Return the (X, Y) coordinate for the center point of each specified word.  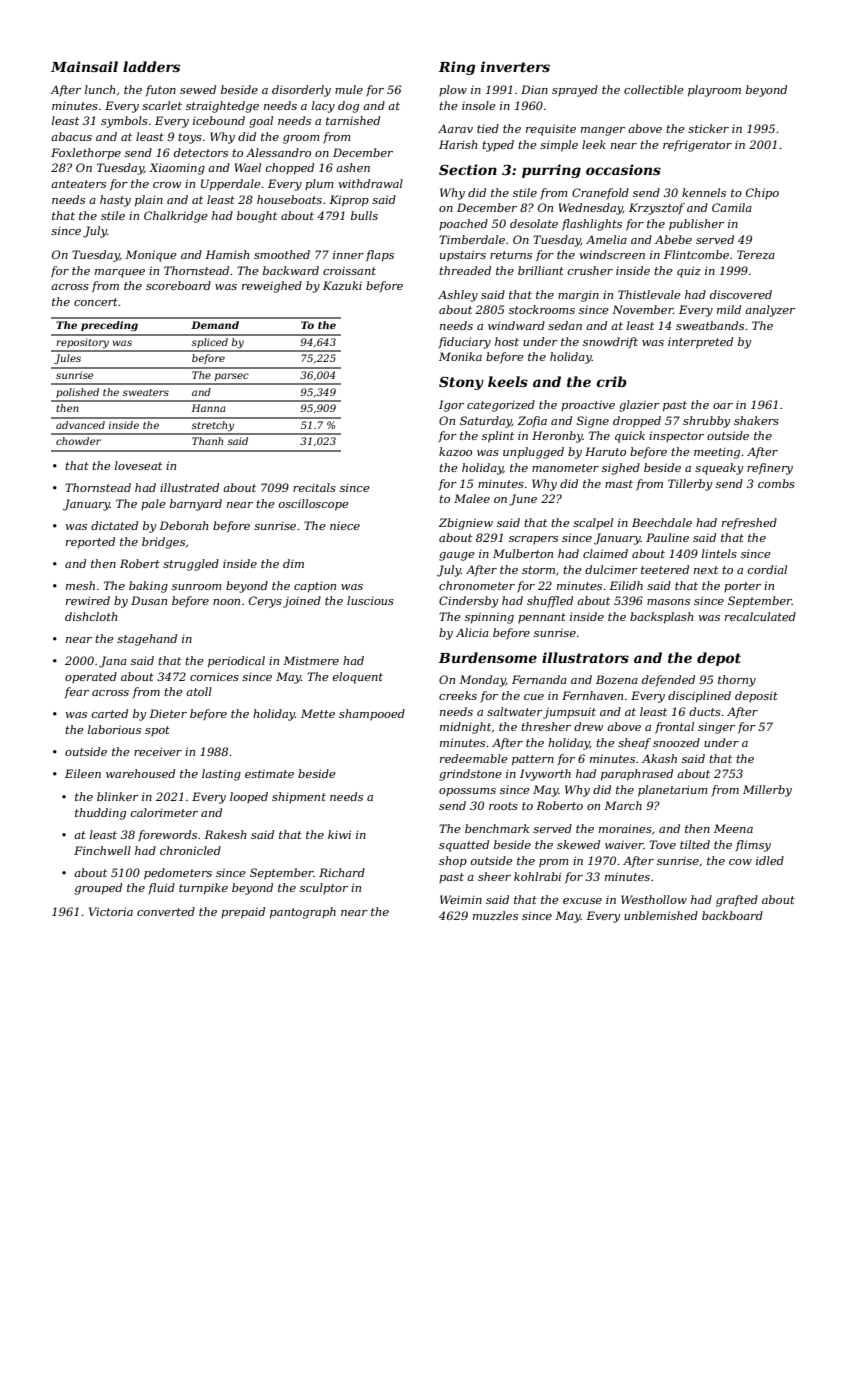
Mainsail (84, 66)
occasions (623, 169)
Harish (458, 144)
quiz (689, 272)
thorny (737, 681)
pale (153, 504)
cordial (767, 569)
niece (345, 525)
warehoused (140, 773)
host (507, 341)
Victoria (111, 911)
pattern (533, 760)
